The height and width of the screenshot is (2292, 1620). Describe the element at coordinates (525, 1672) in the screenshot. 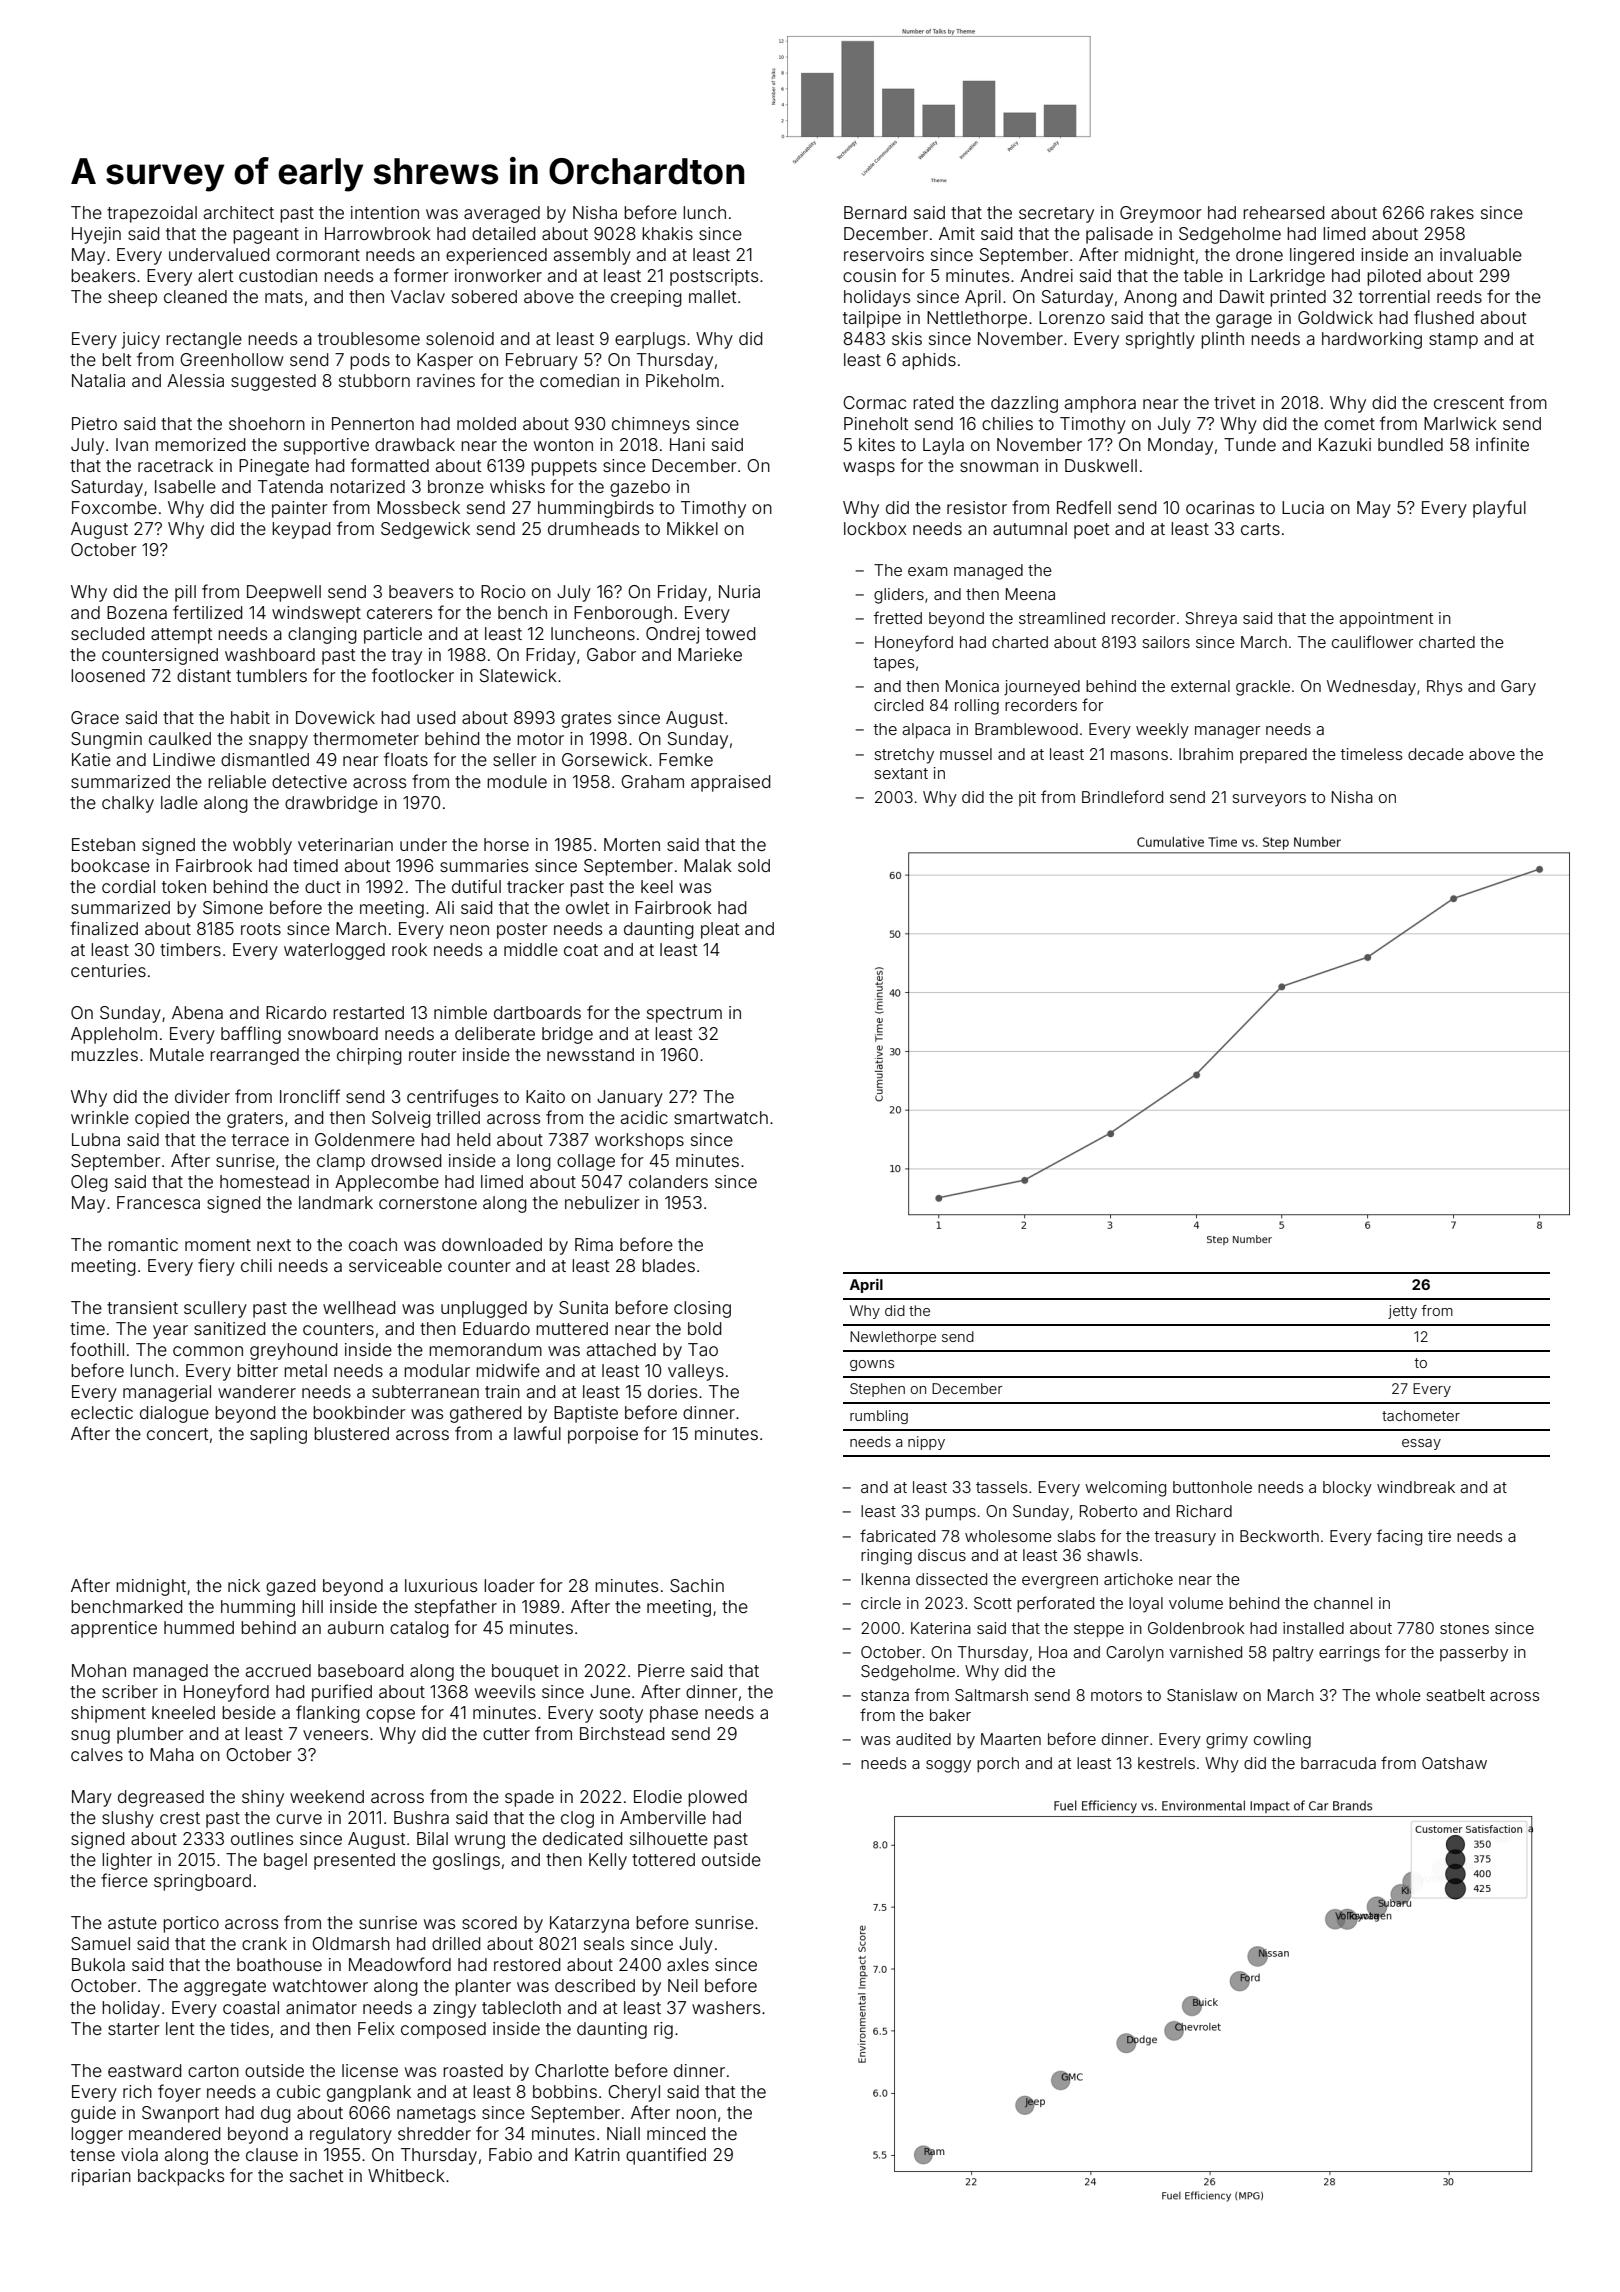

I see `bouquet` at that location.
